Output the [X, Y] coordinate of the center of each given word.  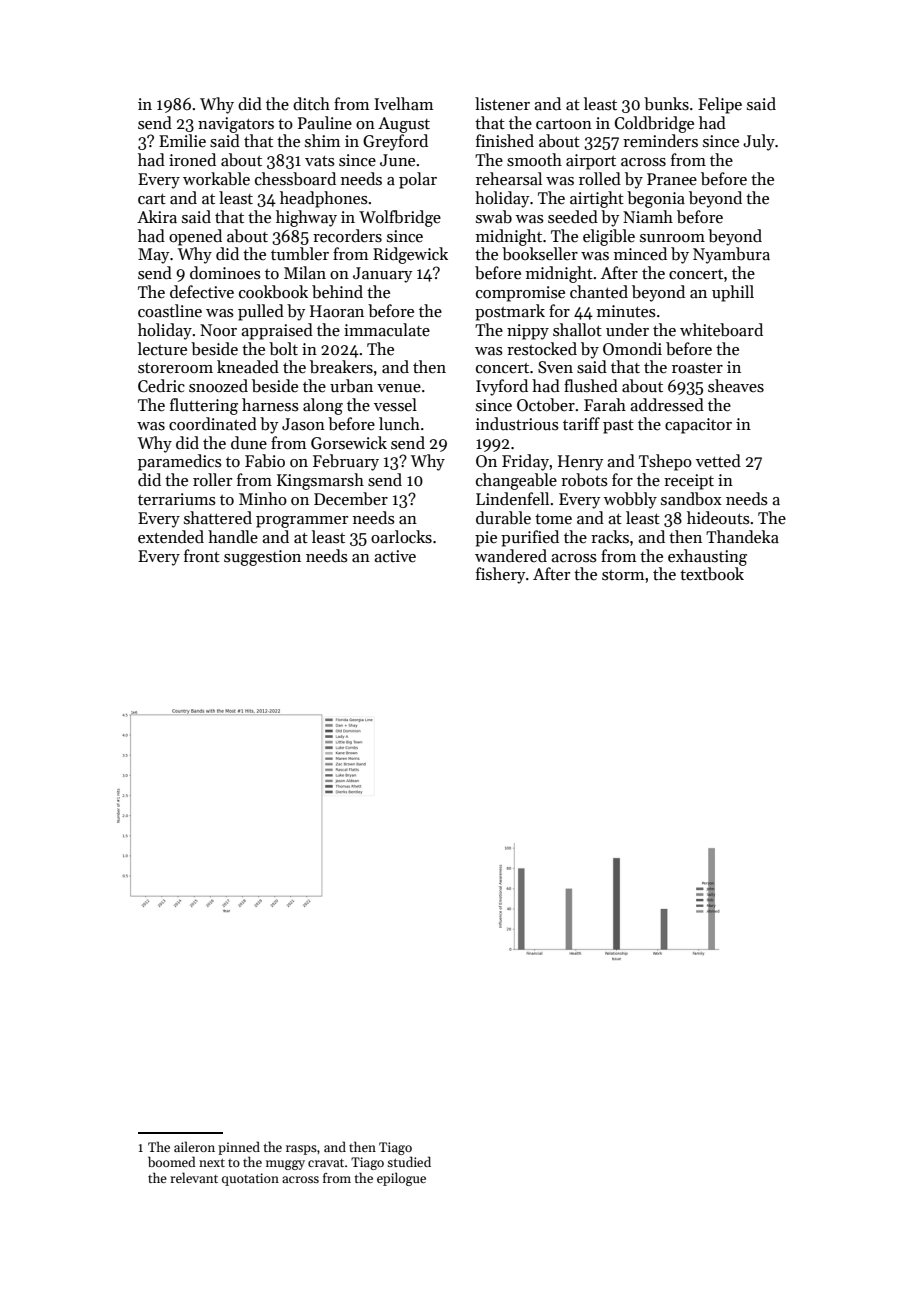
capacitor [698, 426]
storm [623, 575]
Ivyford [502, 387]
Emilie [182, 141]
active [395, 556]
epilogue [401, 1179]
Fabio [265, 461]
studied [409, 1161]
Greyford [395, 142]
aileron [194, 1146]
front [202, 555]
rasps [301, 1150]
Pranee [672, 179]
